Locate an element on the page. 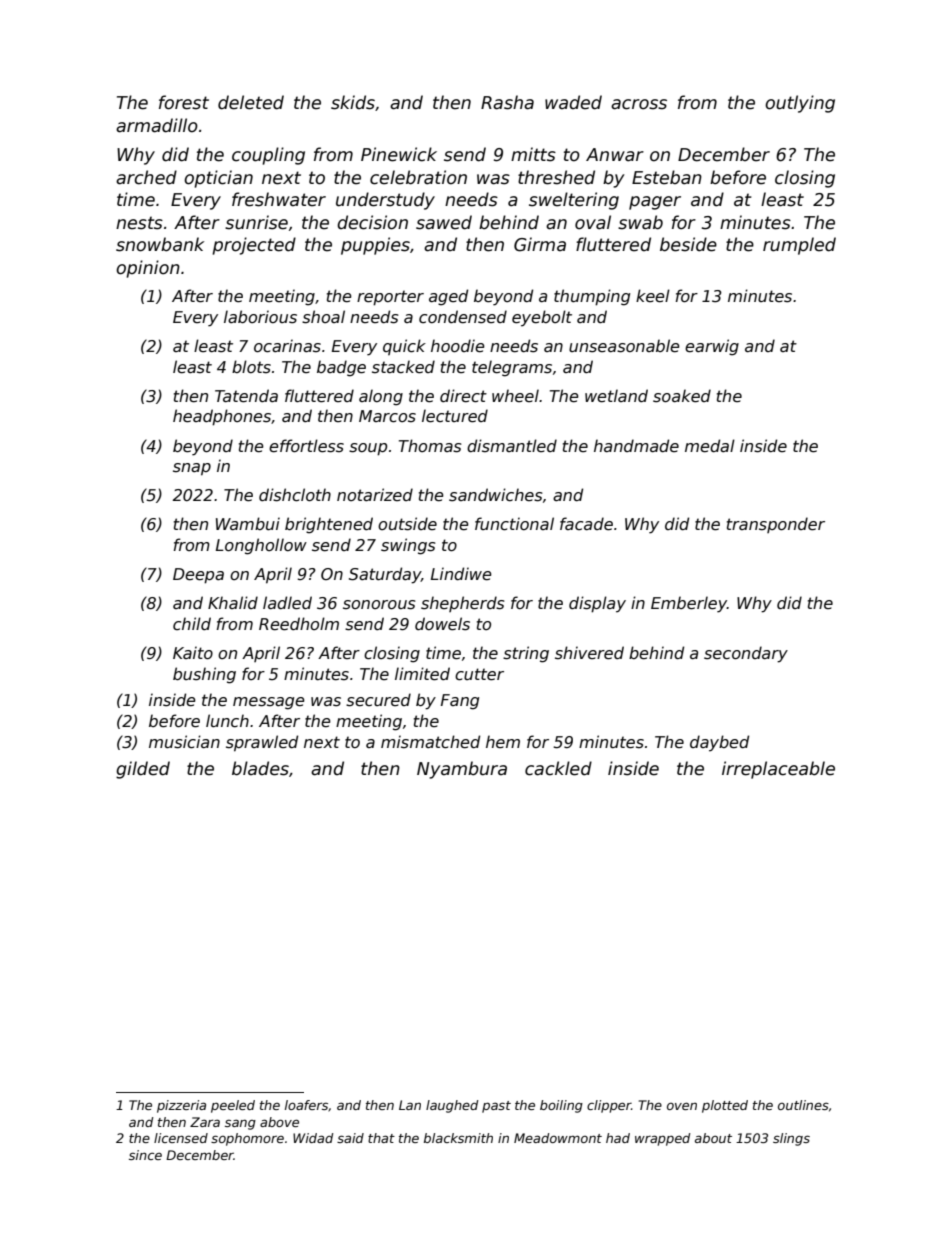  clipper is located at coordinates (609, 1106).
